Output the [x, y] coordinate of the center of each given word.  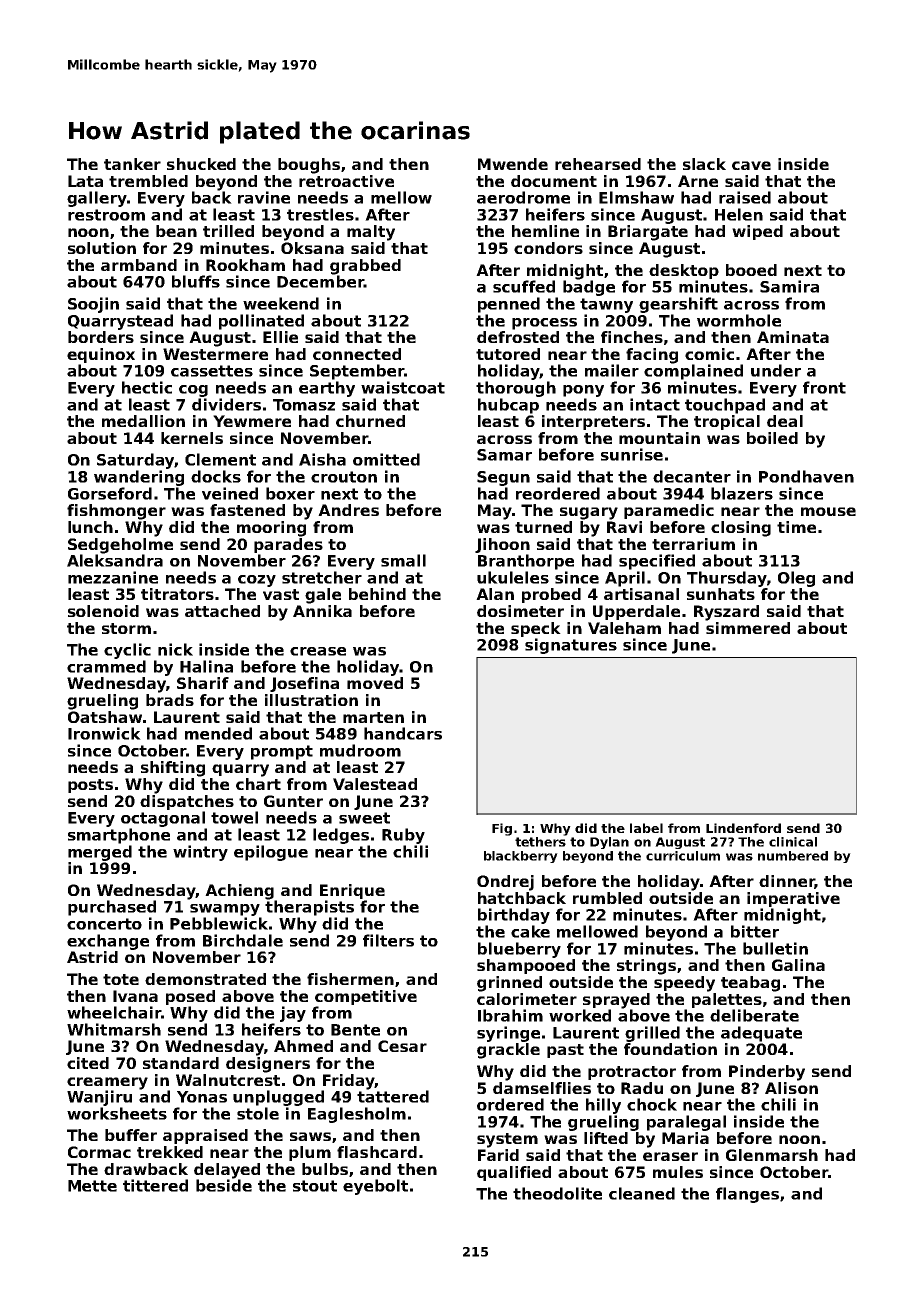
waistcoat [403, 387]
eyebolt [375, 1187]
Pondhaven [806, 476]
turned [543, 527]
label [646, 828]
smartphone [119, 836]
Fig [502, 829]
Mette [92, 1186]
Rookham [245, 265]
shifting [173, 769]
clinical [793, 842]
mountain [659, 438]
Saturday [135, 461]
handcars [403, 733]
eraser [670, 1156]
